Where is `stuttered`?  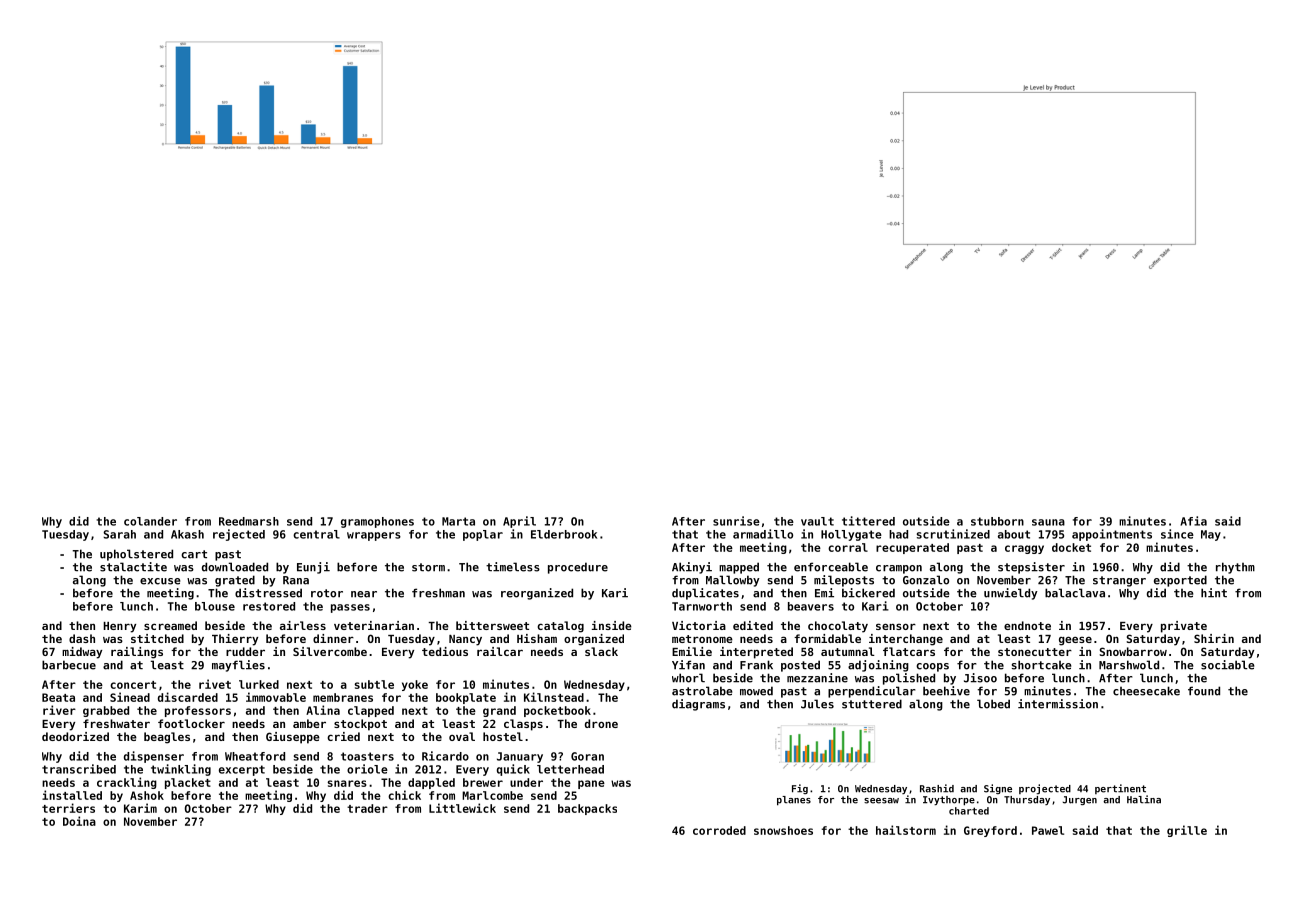 stuttered is located at coordinates (872, 704).
